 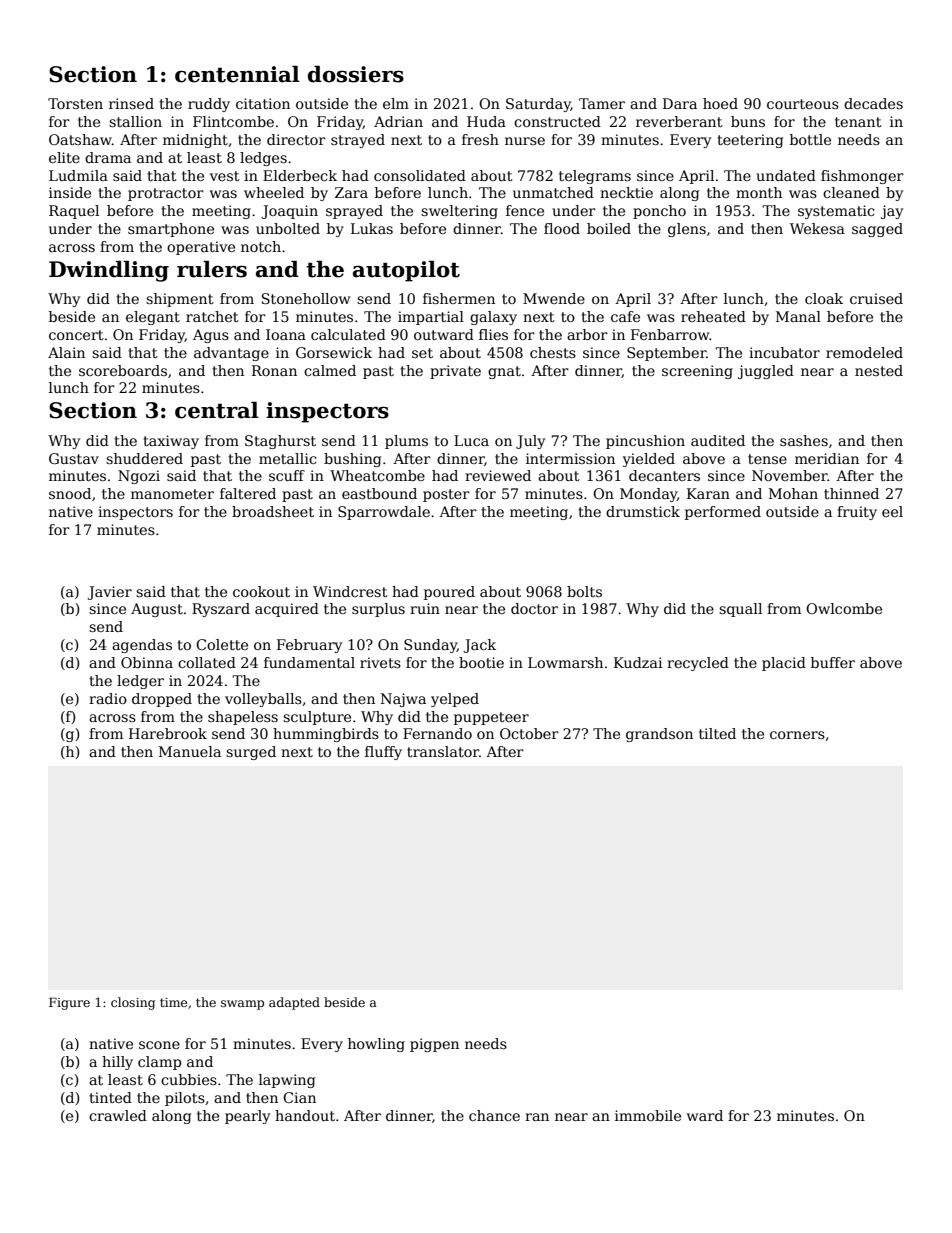 What do you see at coordinates (873, 103) in the screenshot?
I see `decades` at bounding box center [873, 103].
